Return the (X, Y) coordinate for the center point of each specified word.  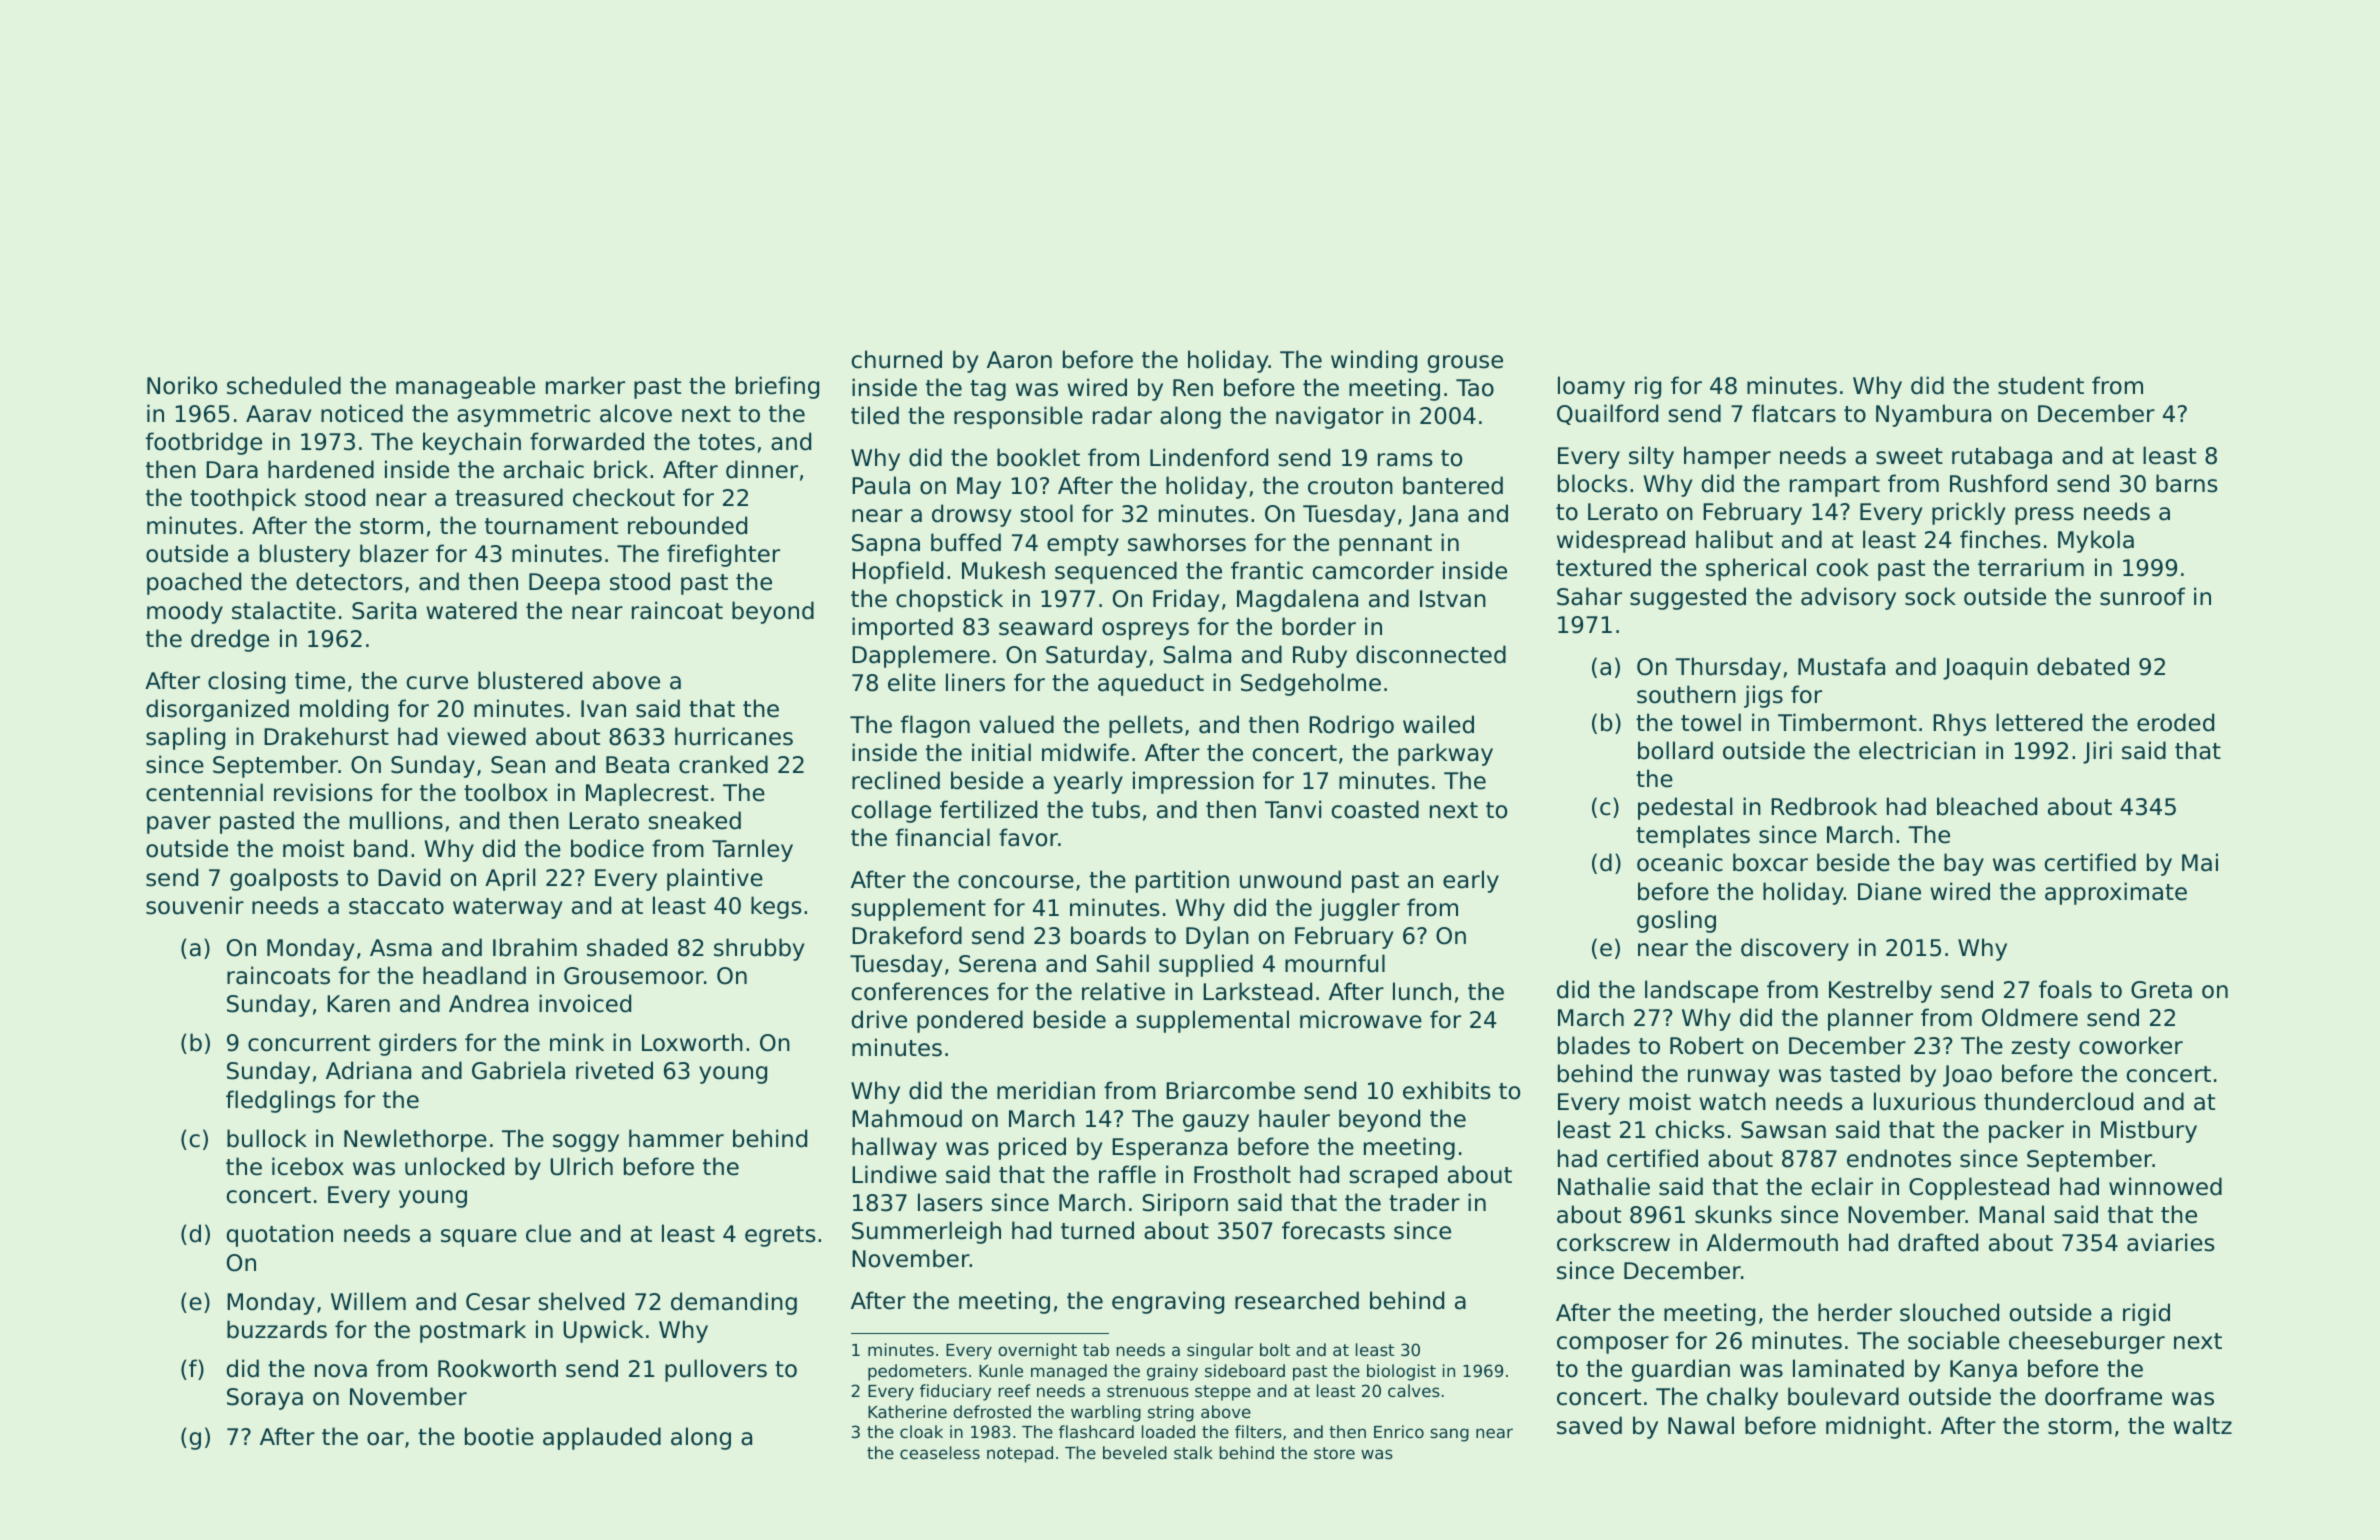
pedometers (917, 1372)
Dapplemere (921, 656)
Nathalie (1604, 1186)
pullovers (716, 1370)
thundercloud (2058, 1101)
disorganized (217, 710)
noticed (362, 413)
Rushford (1998, 483)
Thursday (1728, 668)
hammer (676, 1138)
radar (1122, 415)
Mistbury (2149, 1131)
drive (879, 1019)
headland (474, 975)
